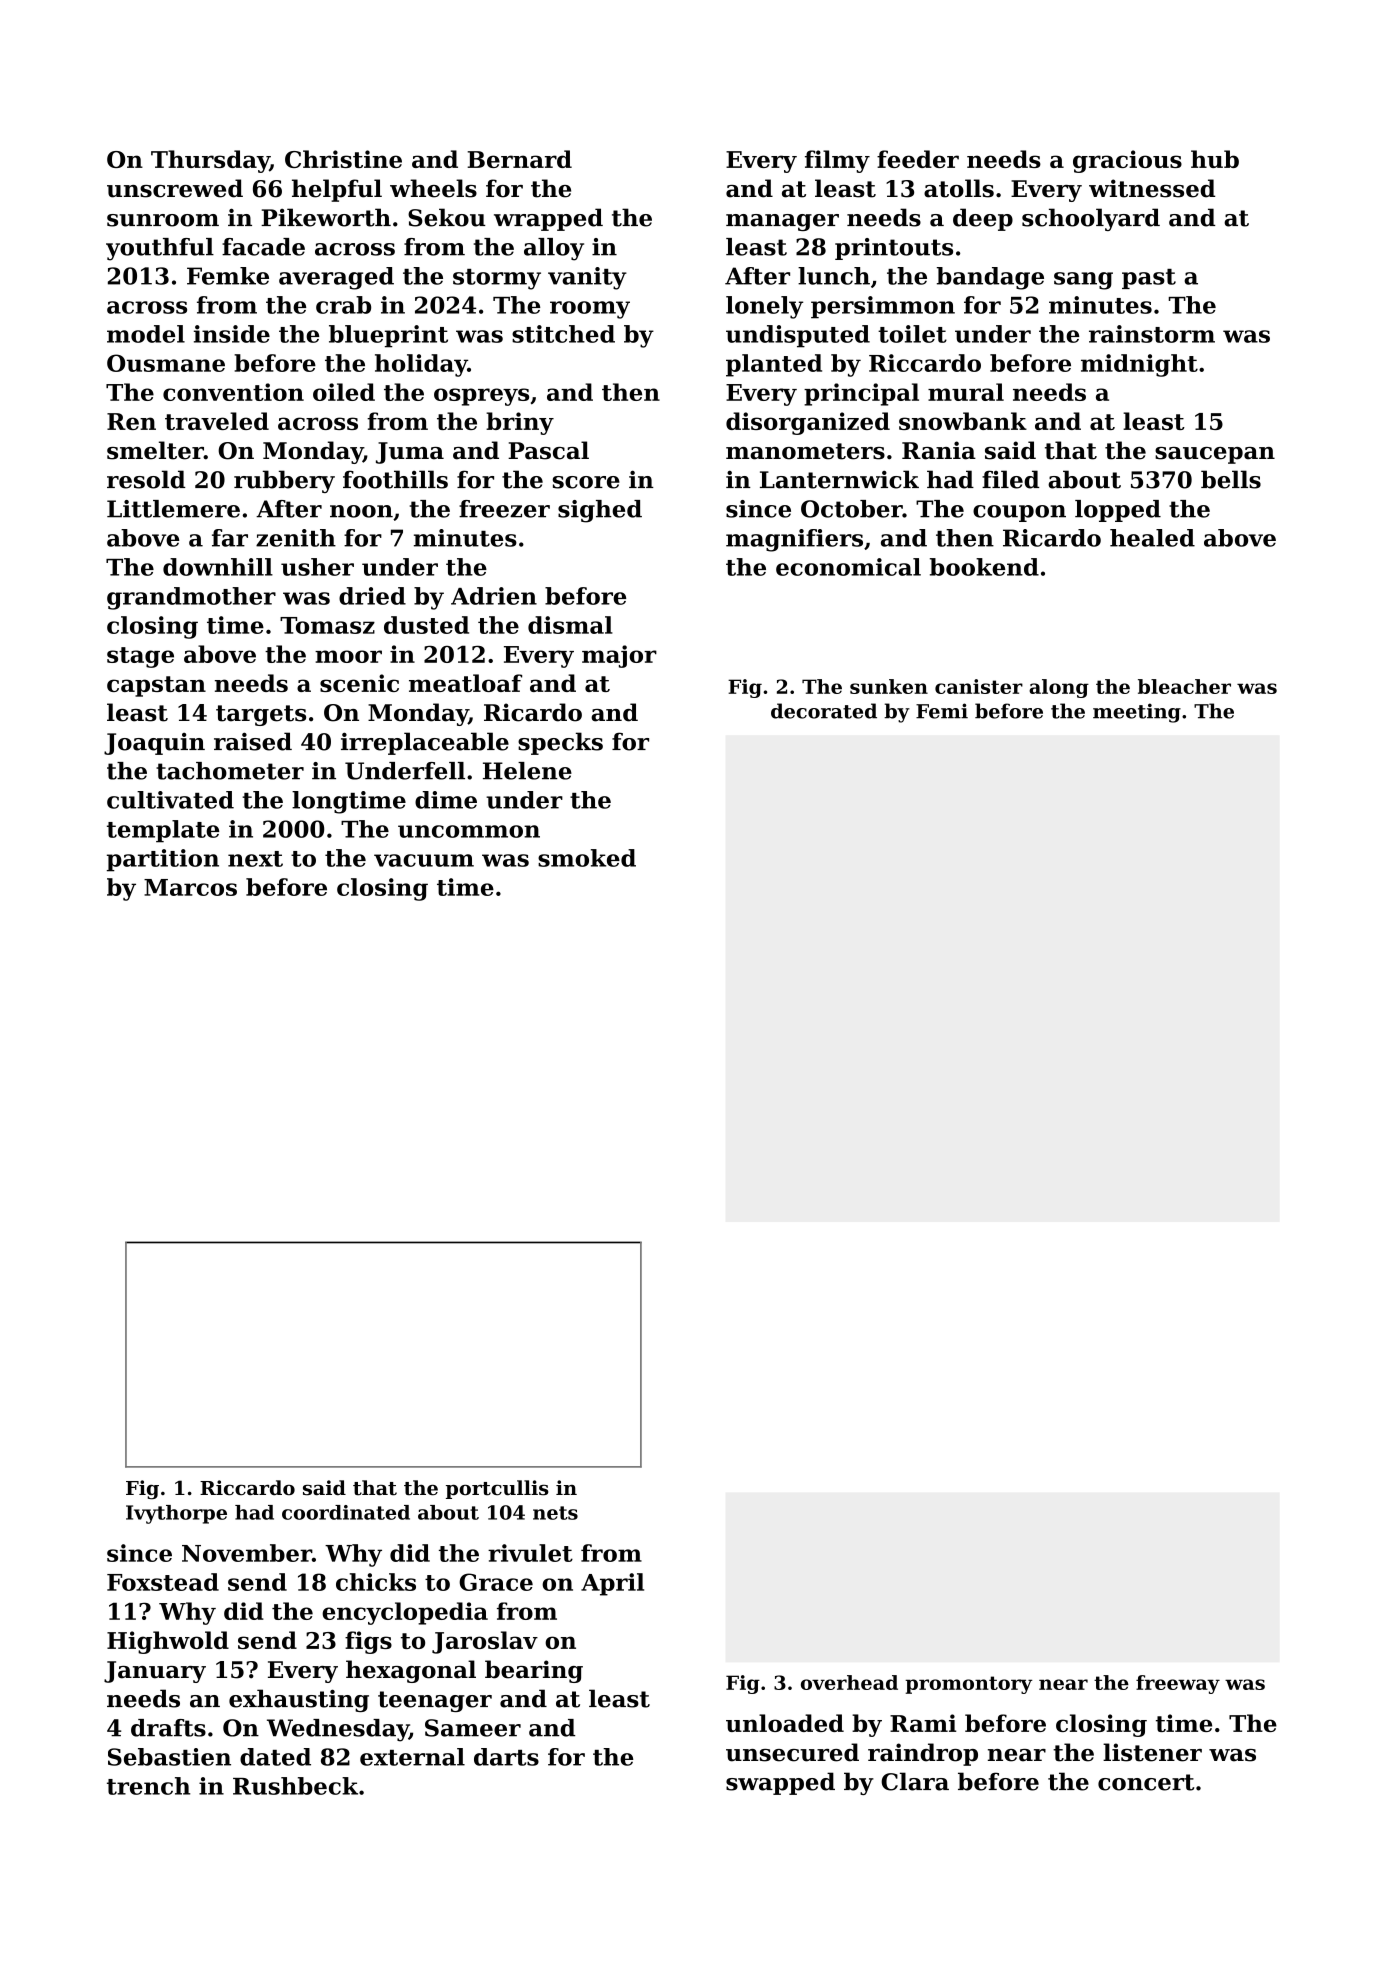  I want to click on freeway, so click(1178, 1684).
